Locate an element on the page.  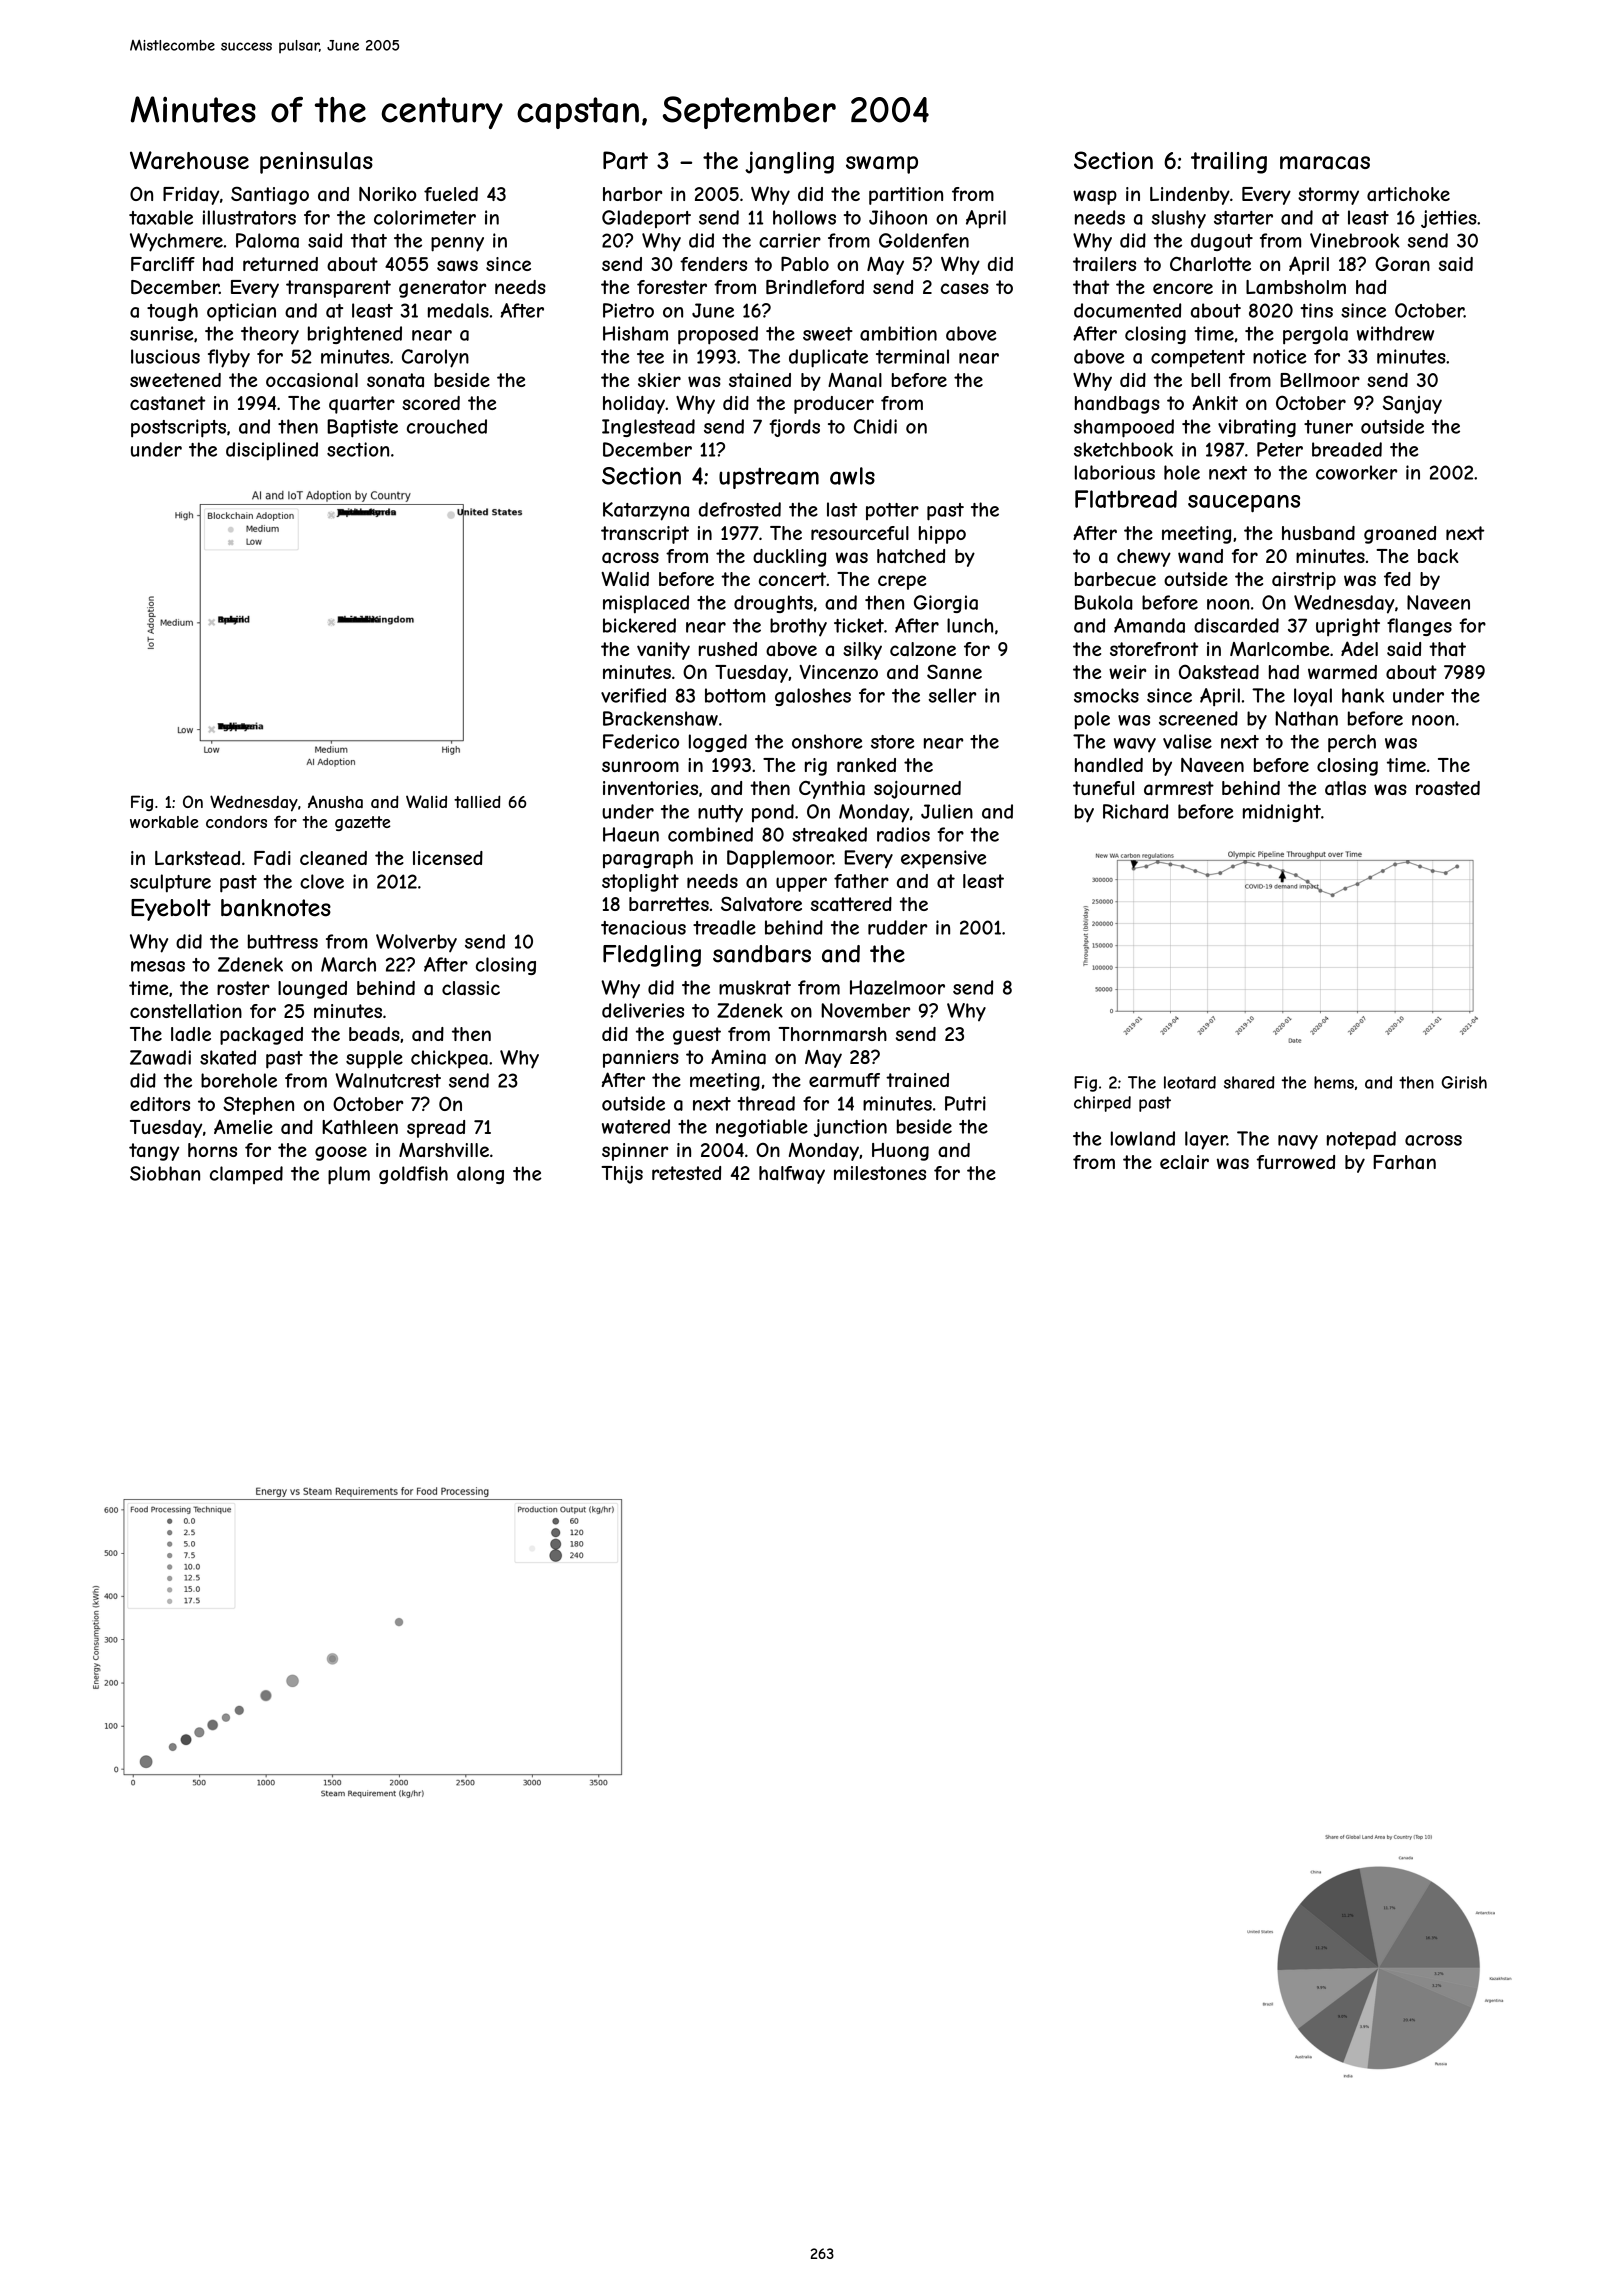
Jihoon is located at coordinates (898, 217).
